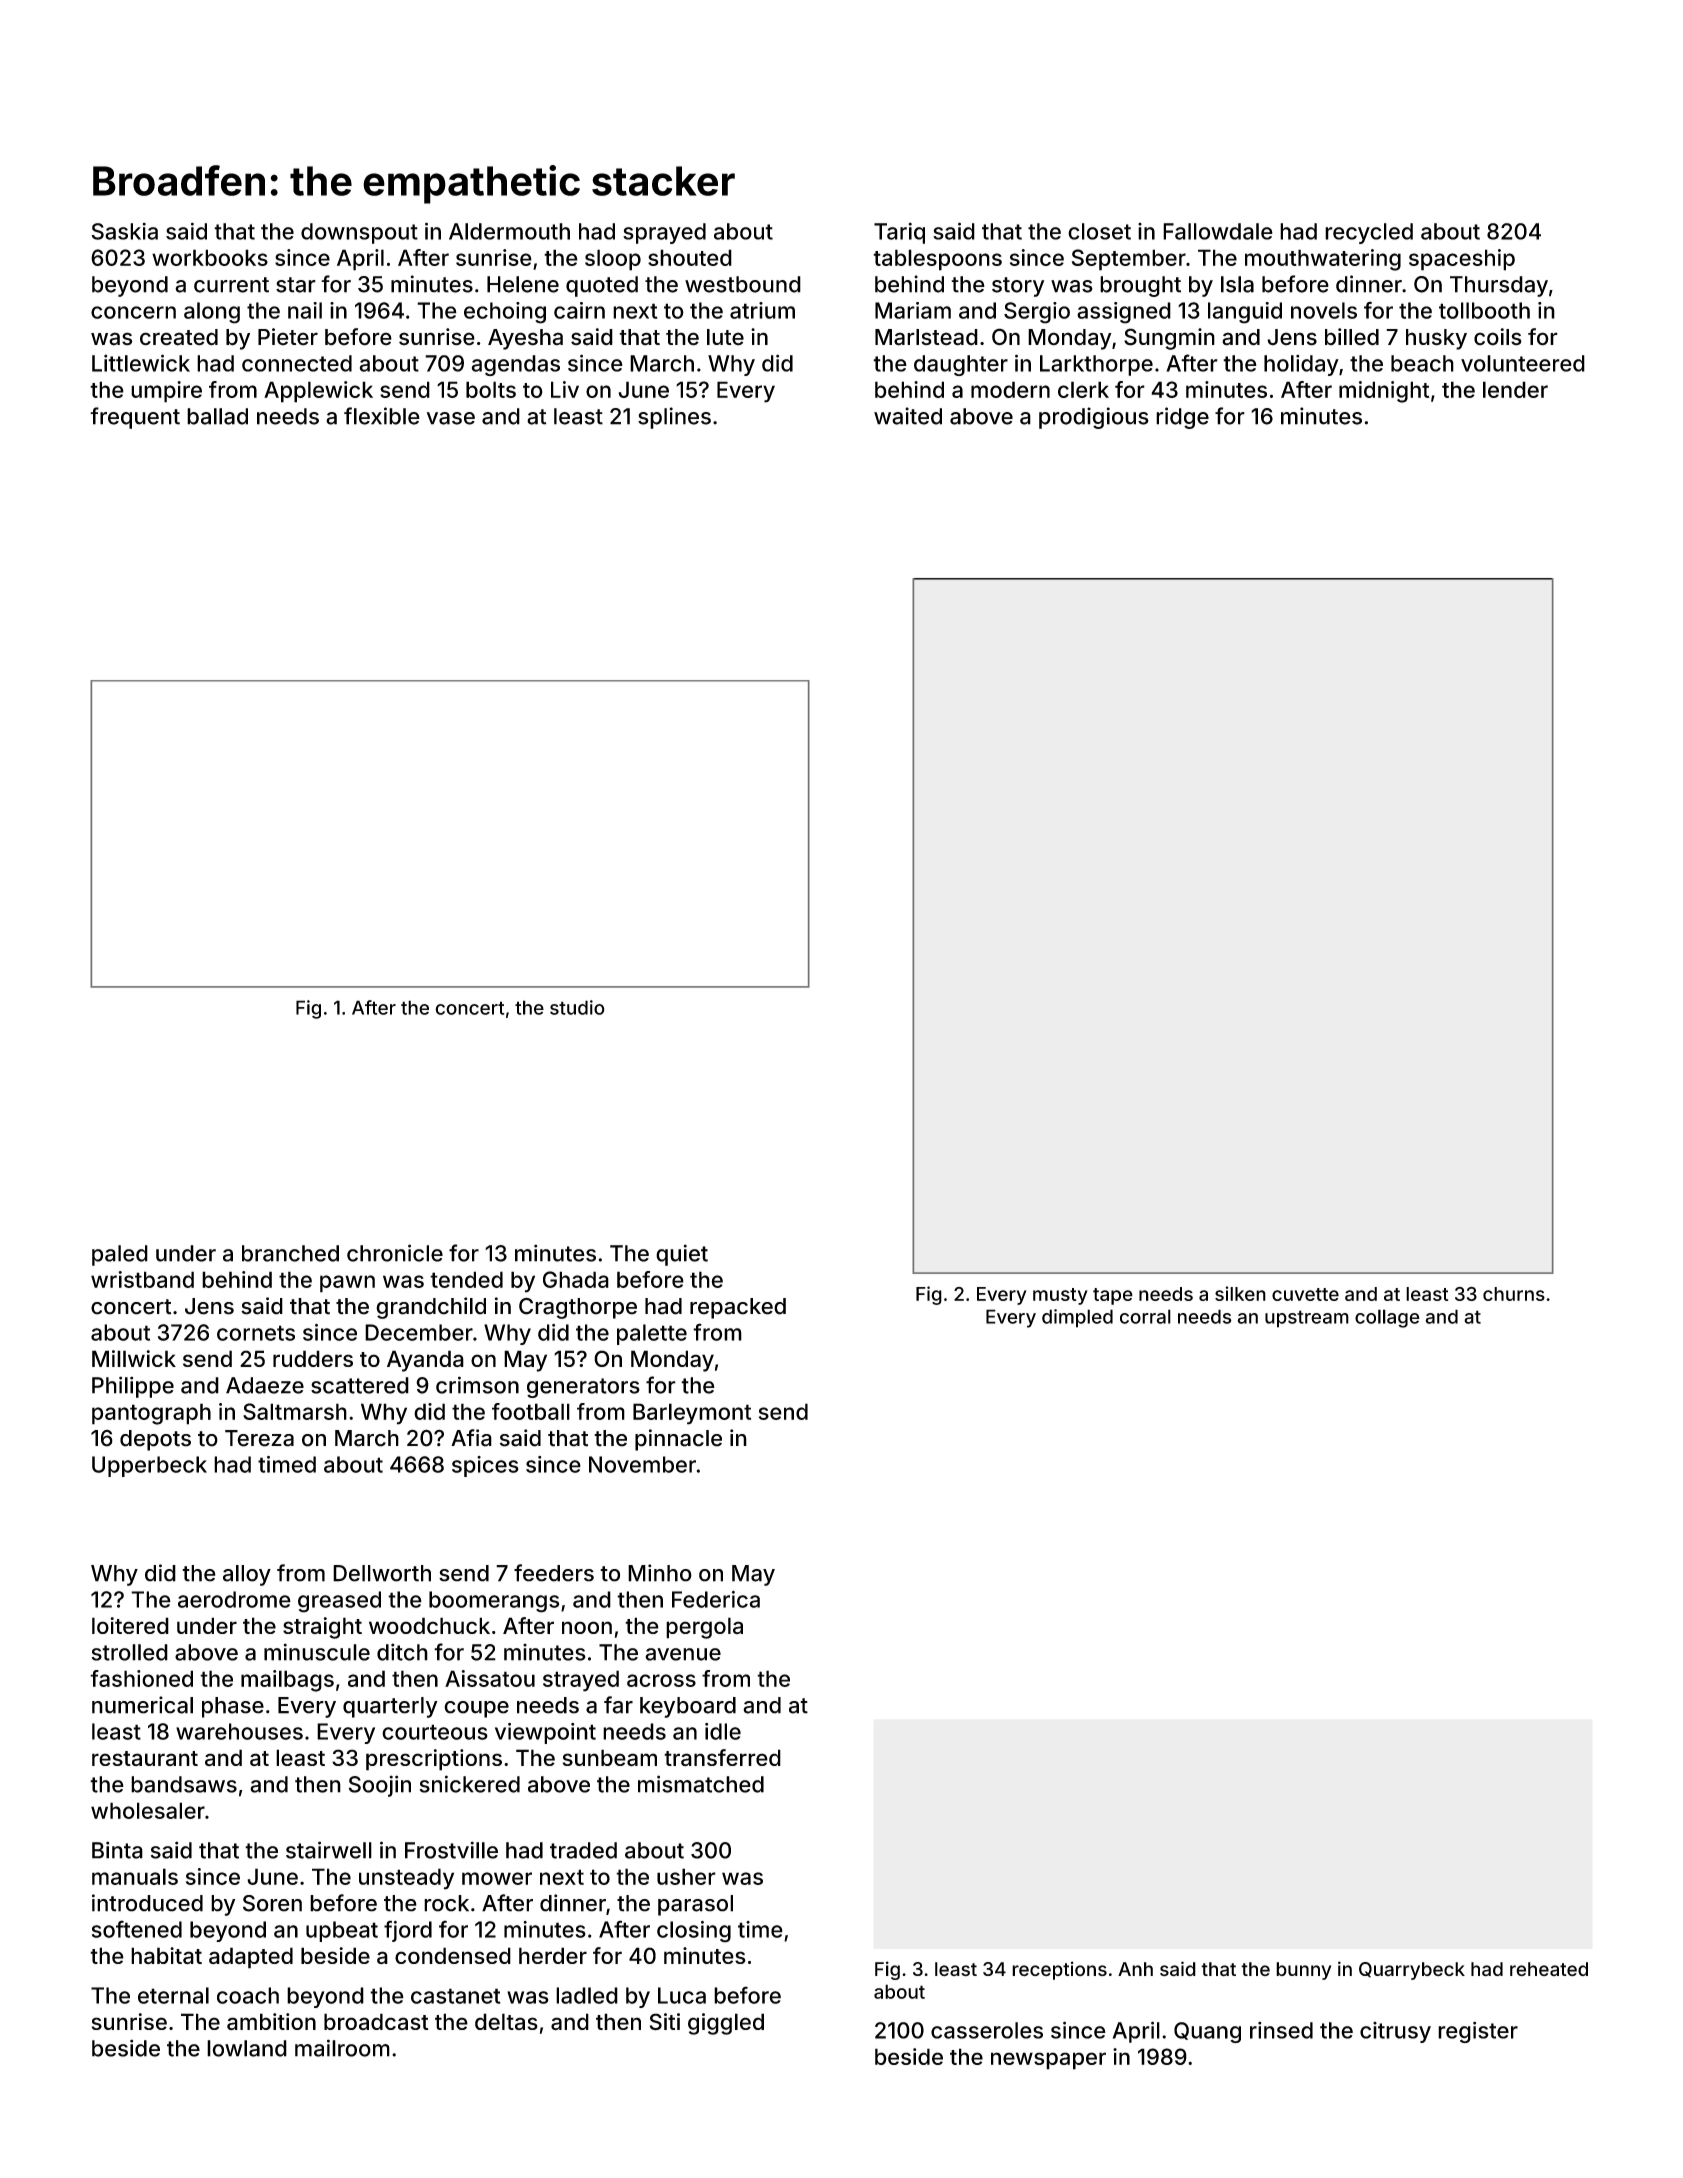  Describe the element at coordinates (1010, 389) in the screenshot. I see `modern` at that location.
